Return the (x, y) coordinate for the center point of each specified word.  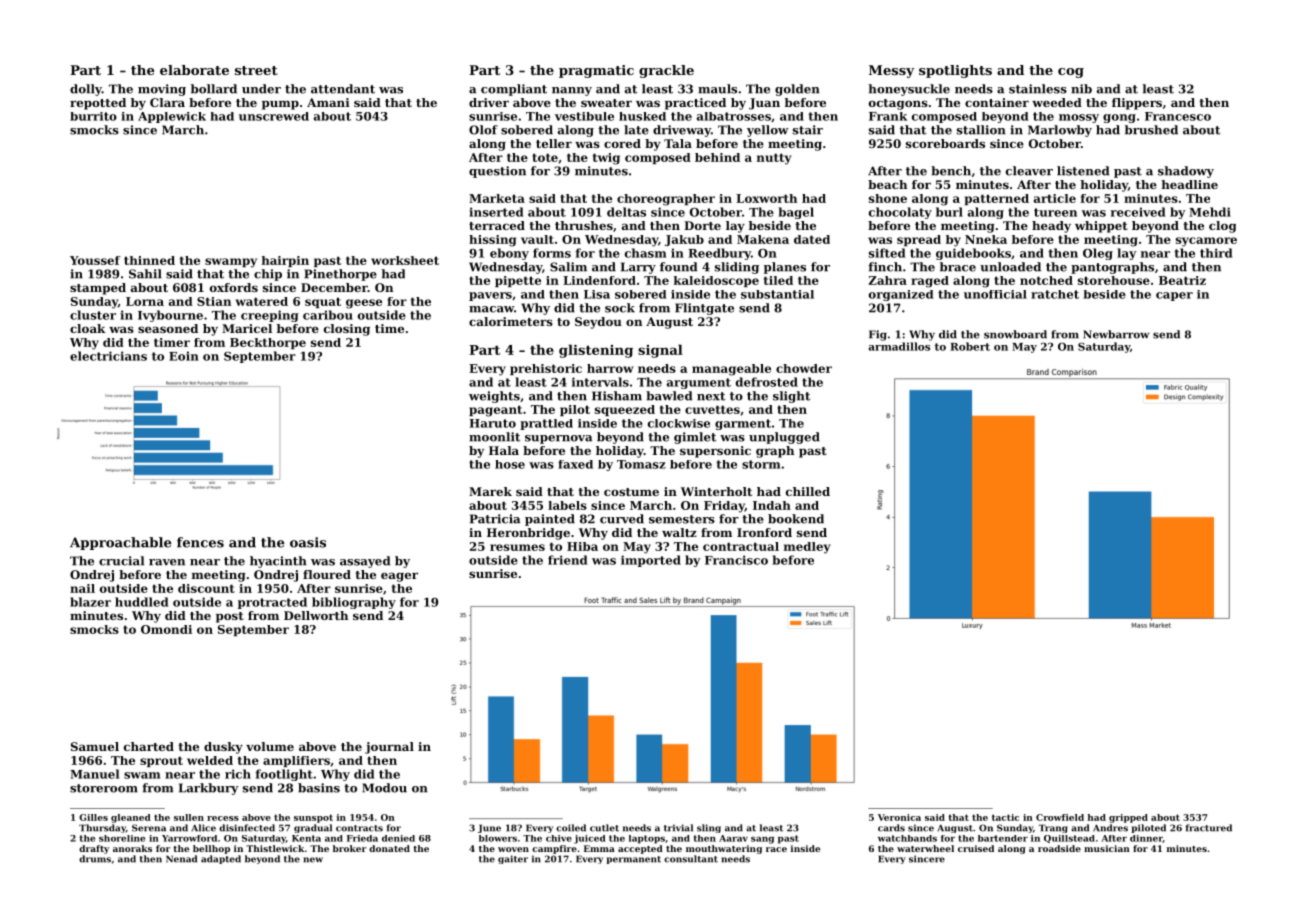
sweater (606, 103)
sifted (887, 253)
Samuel (95, 746)
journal (389, 748)
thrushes (584, 225)
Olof (483, 130)
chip (268, 275)
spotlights (955, 71)
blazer (90, 602)
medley (807, 548)
